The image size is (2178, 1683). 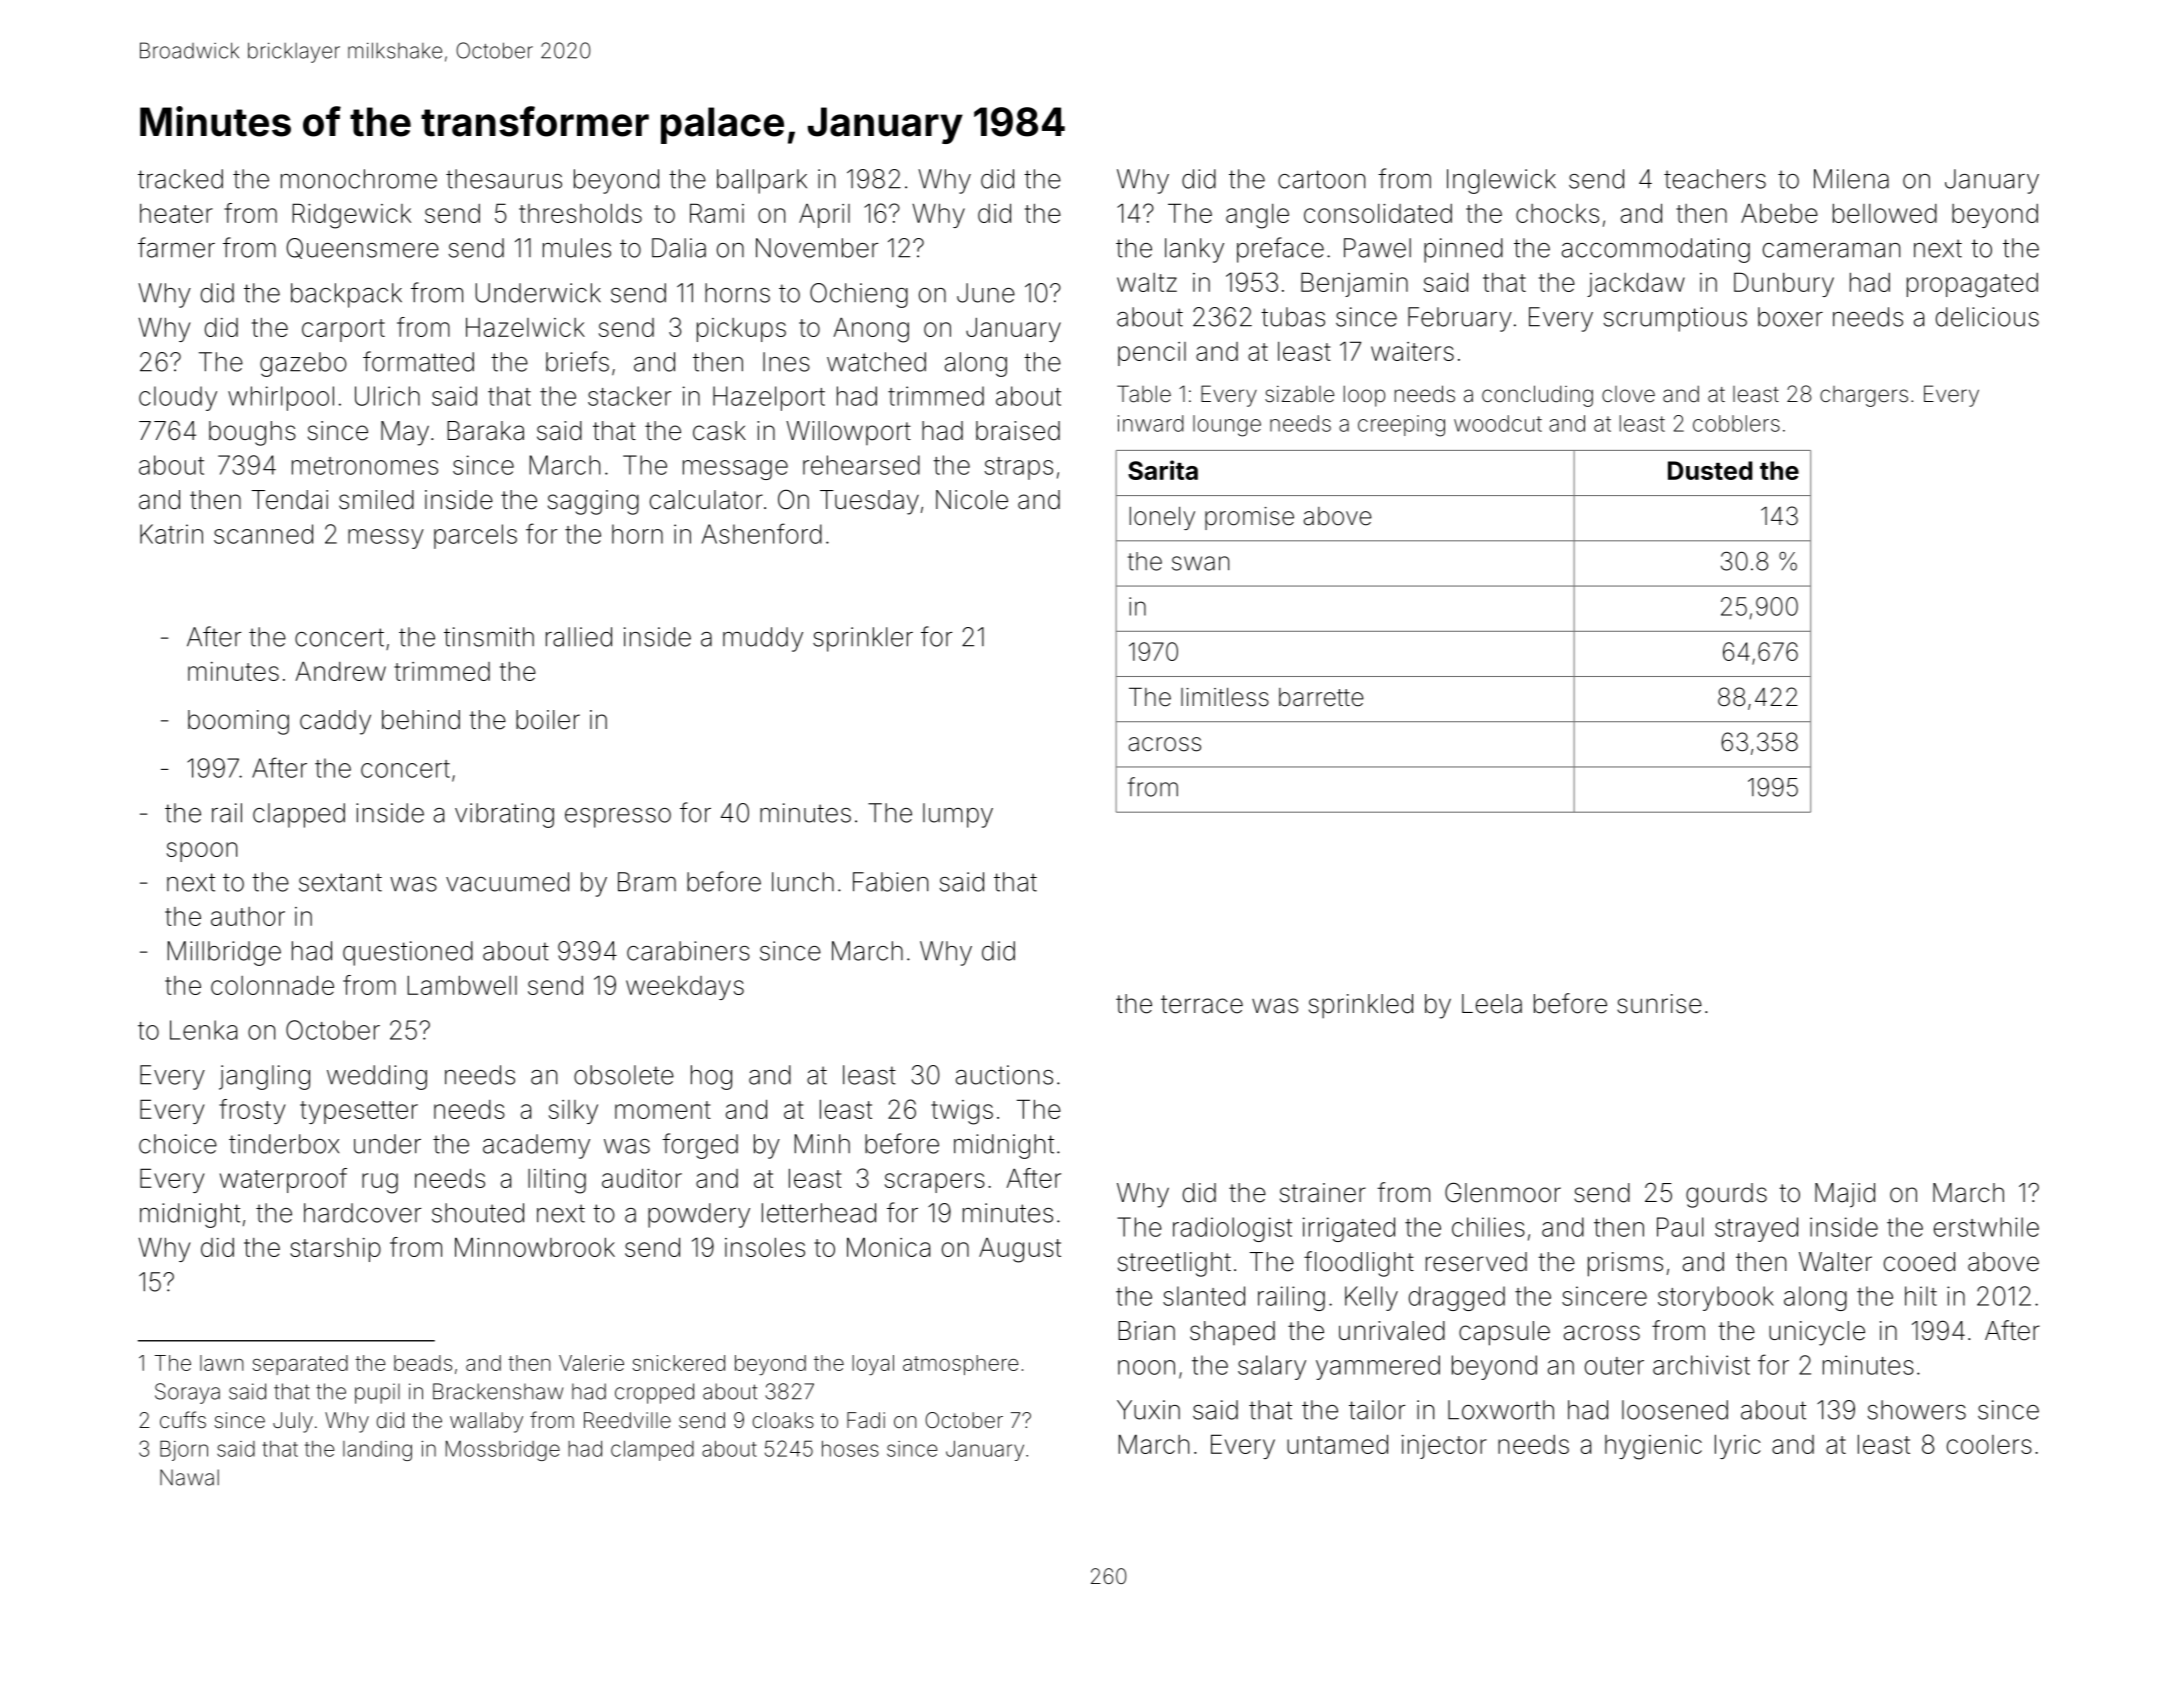 What do you see at coordinates (1784, 284) in the screenshot?
I see `Dunbury` at bounding box center [1784, 284].
